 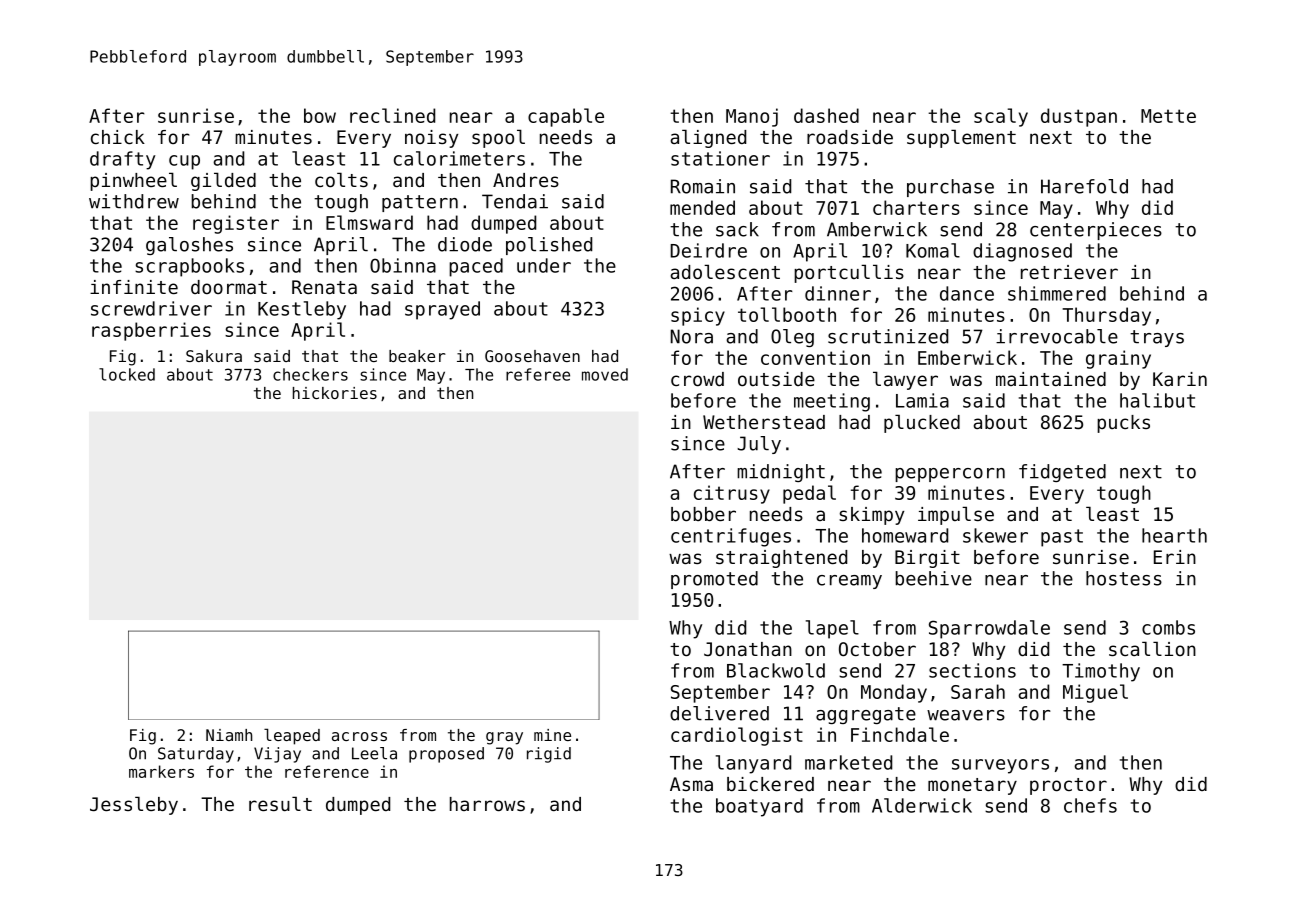 What do you see at coordinates (229, 735) in the screenshot?
I see `Niamh` at bounding box center [229, 735].
